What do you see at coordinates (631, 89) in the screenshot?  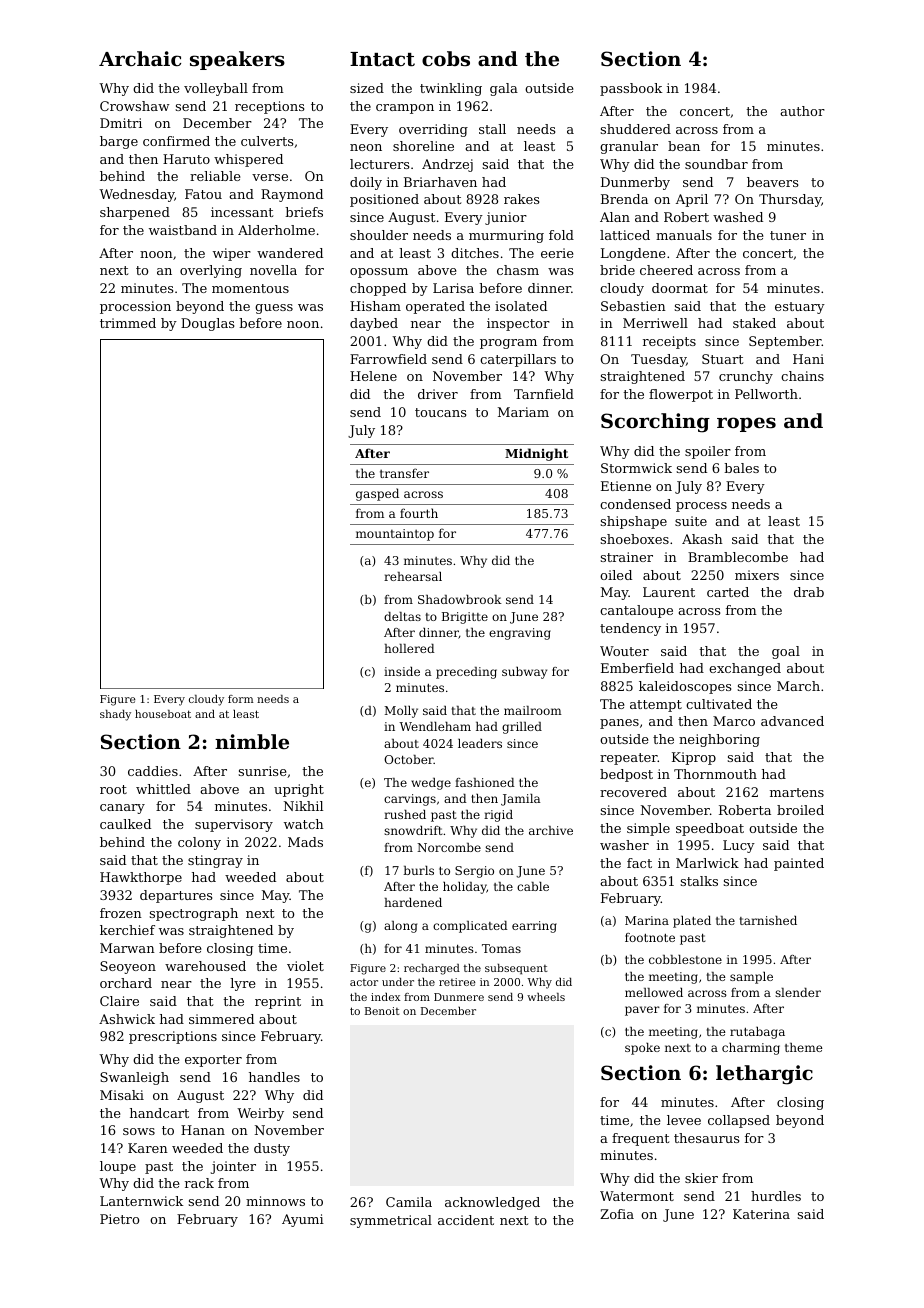 I see `passbook` at bounding box center [631, 89].
